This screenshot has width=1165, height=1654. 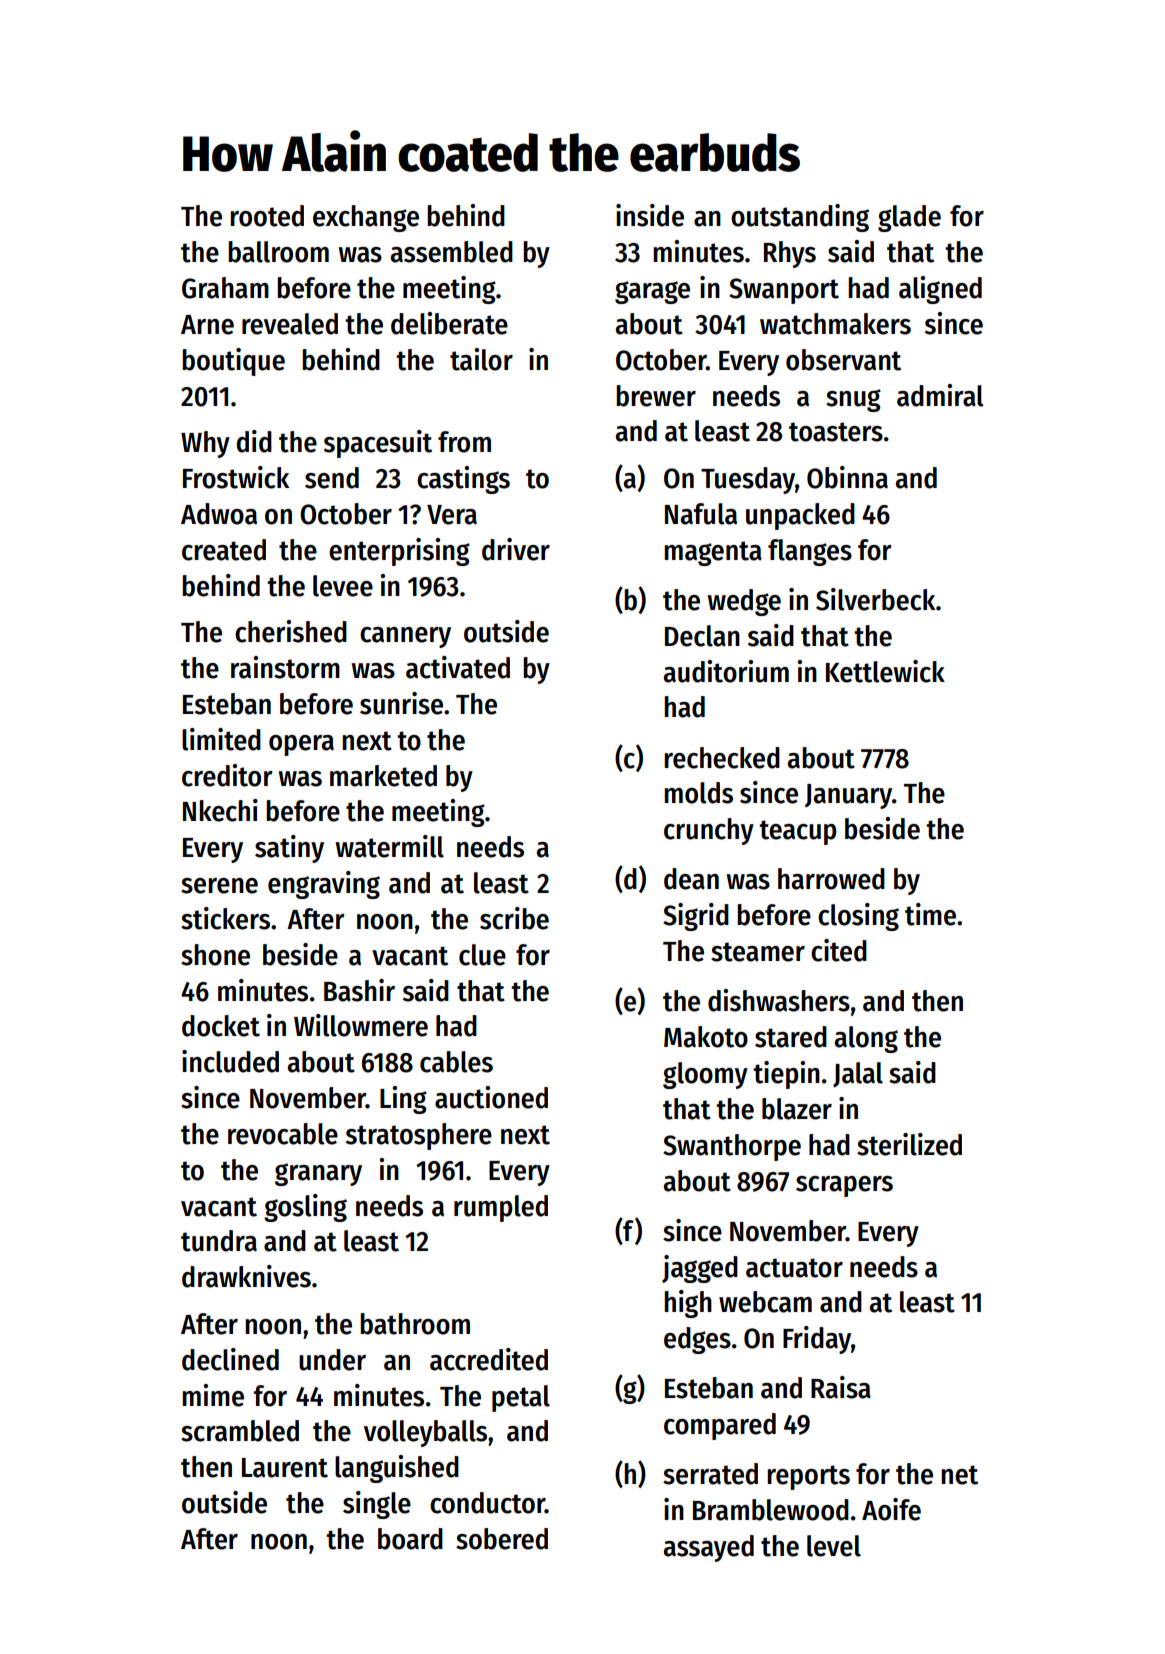 I want to click on exchange, so click(x=366, y=218).
